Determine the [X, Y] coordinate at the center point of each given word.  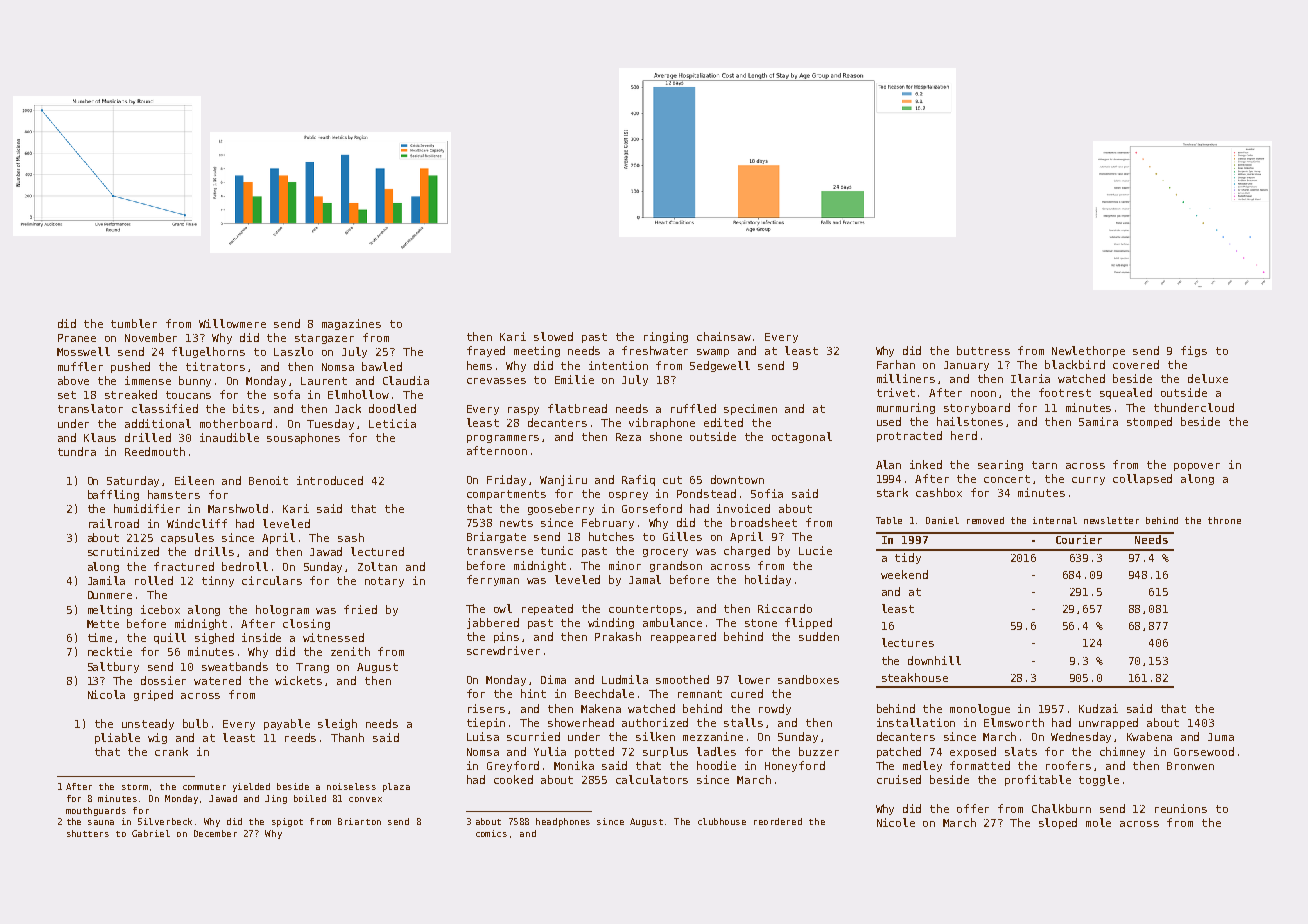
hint [533, 693]
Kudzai [1098, 708]
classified [165, 408]
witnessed [333, 637]
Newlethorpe [1088, 351]
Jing [276, 799]
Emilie [574, 379]
